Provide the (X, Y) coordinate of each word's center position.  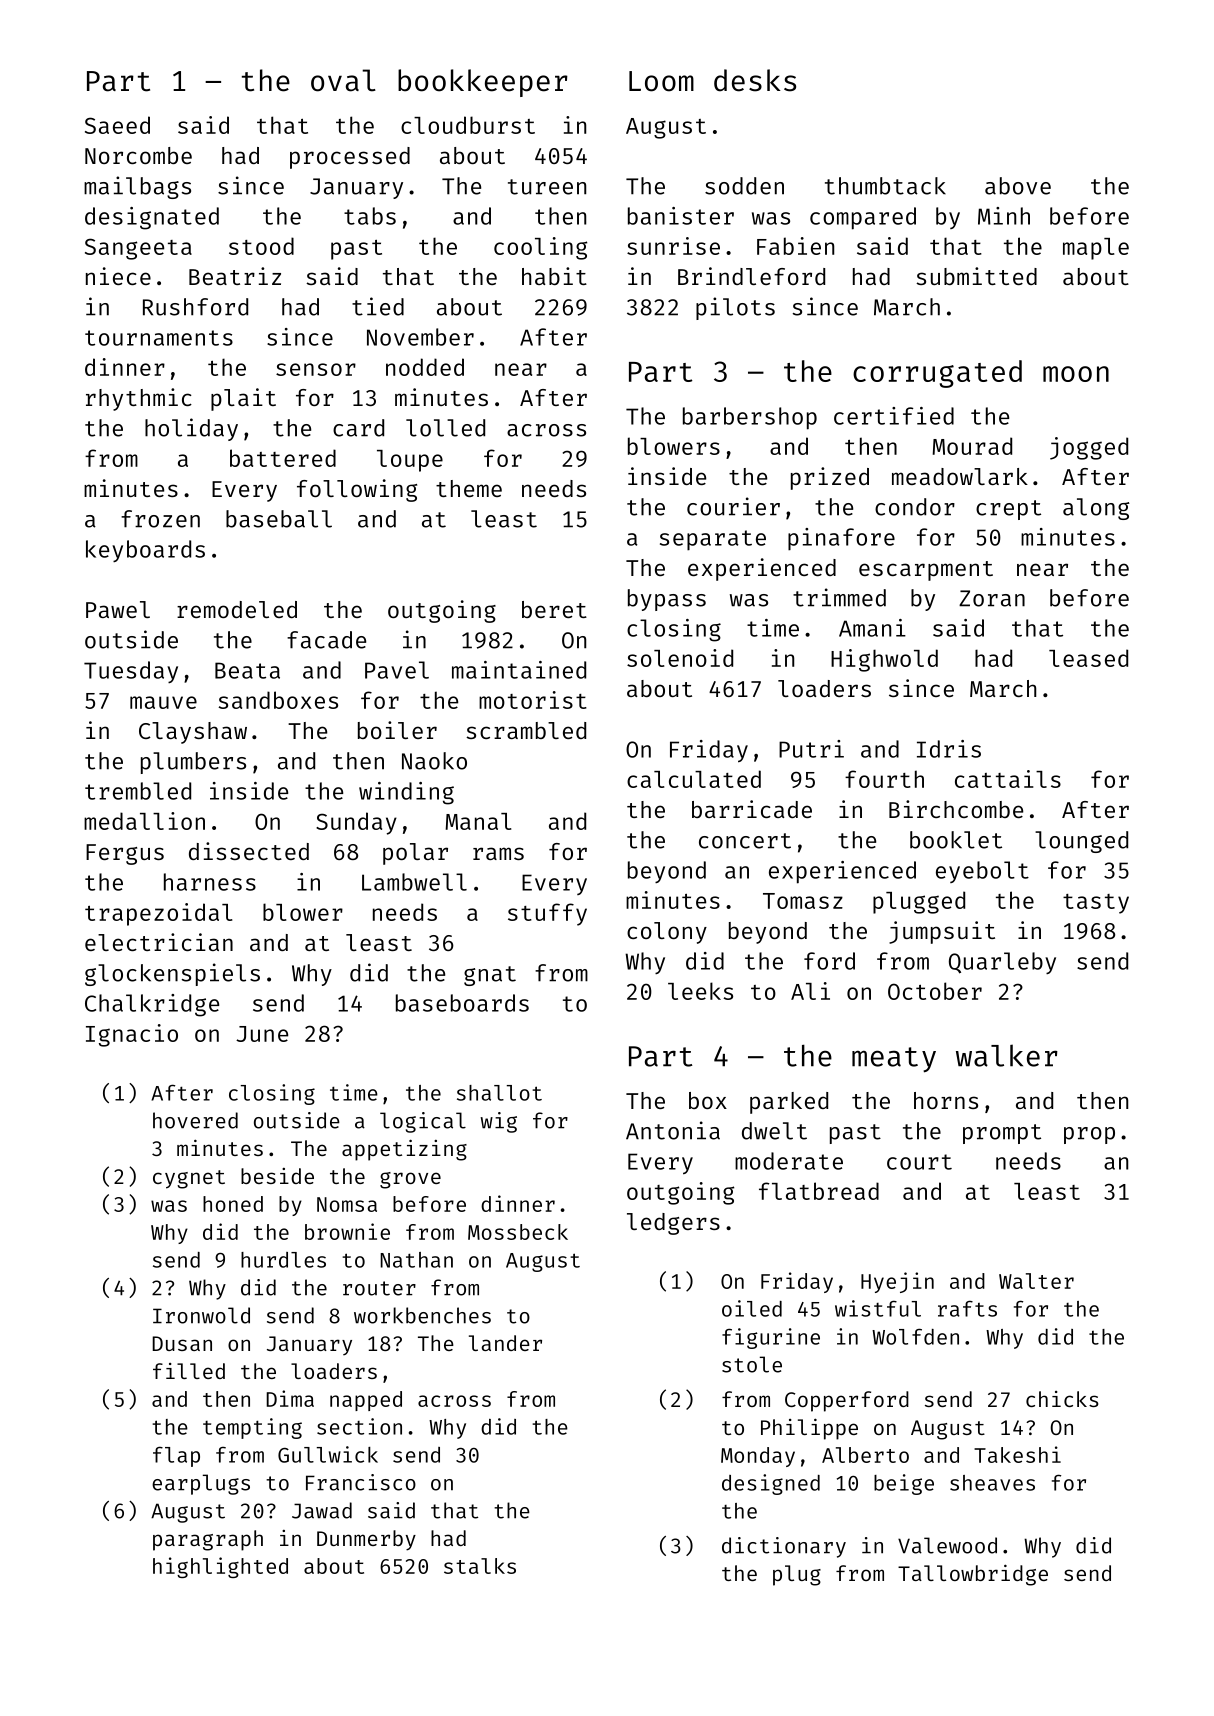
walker (1007, 1055)
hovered (195, 1120)
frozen (160, 519)
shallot (499, 1093)
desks (755, 80)
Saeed (117, 125)
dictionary (784, 1547)
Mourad (972, 446)
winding (406, 793)
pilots (735, 308)
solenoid (680, 658)
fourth (884, 779)
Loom (661, 81)
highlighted (220, 1567)
